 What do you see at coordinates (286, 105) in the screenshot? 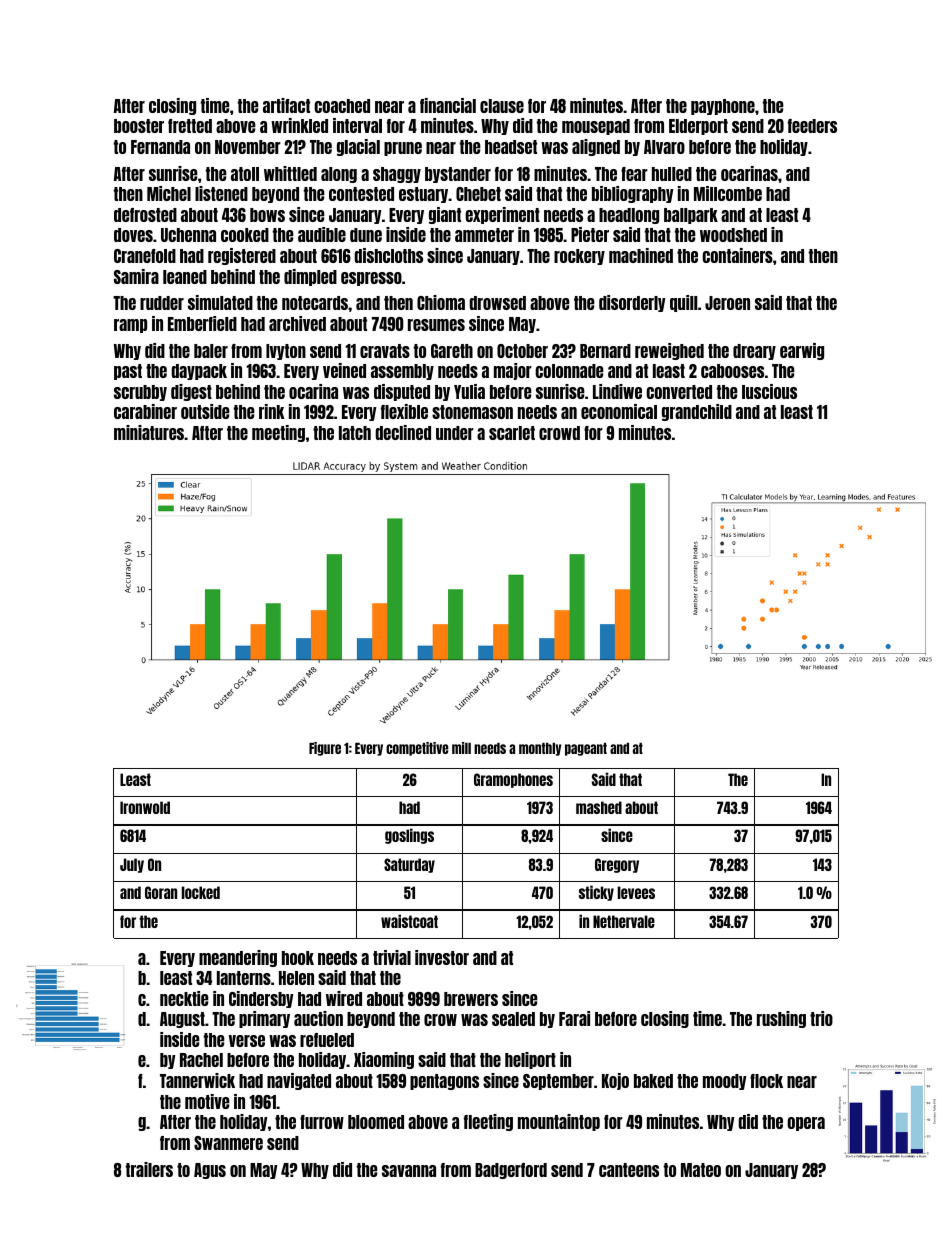
I see `artifact` at bounding box center [286, 105].
